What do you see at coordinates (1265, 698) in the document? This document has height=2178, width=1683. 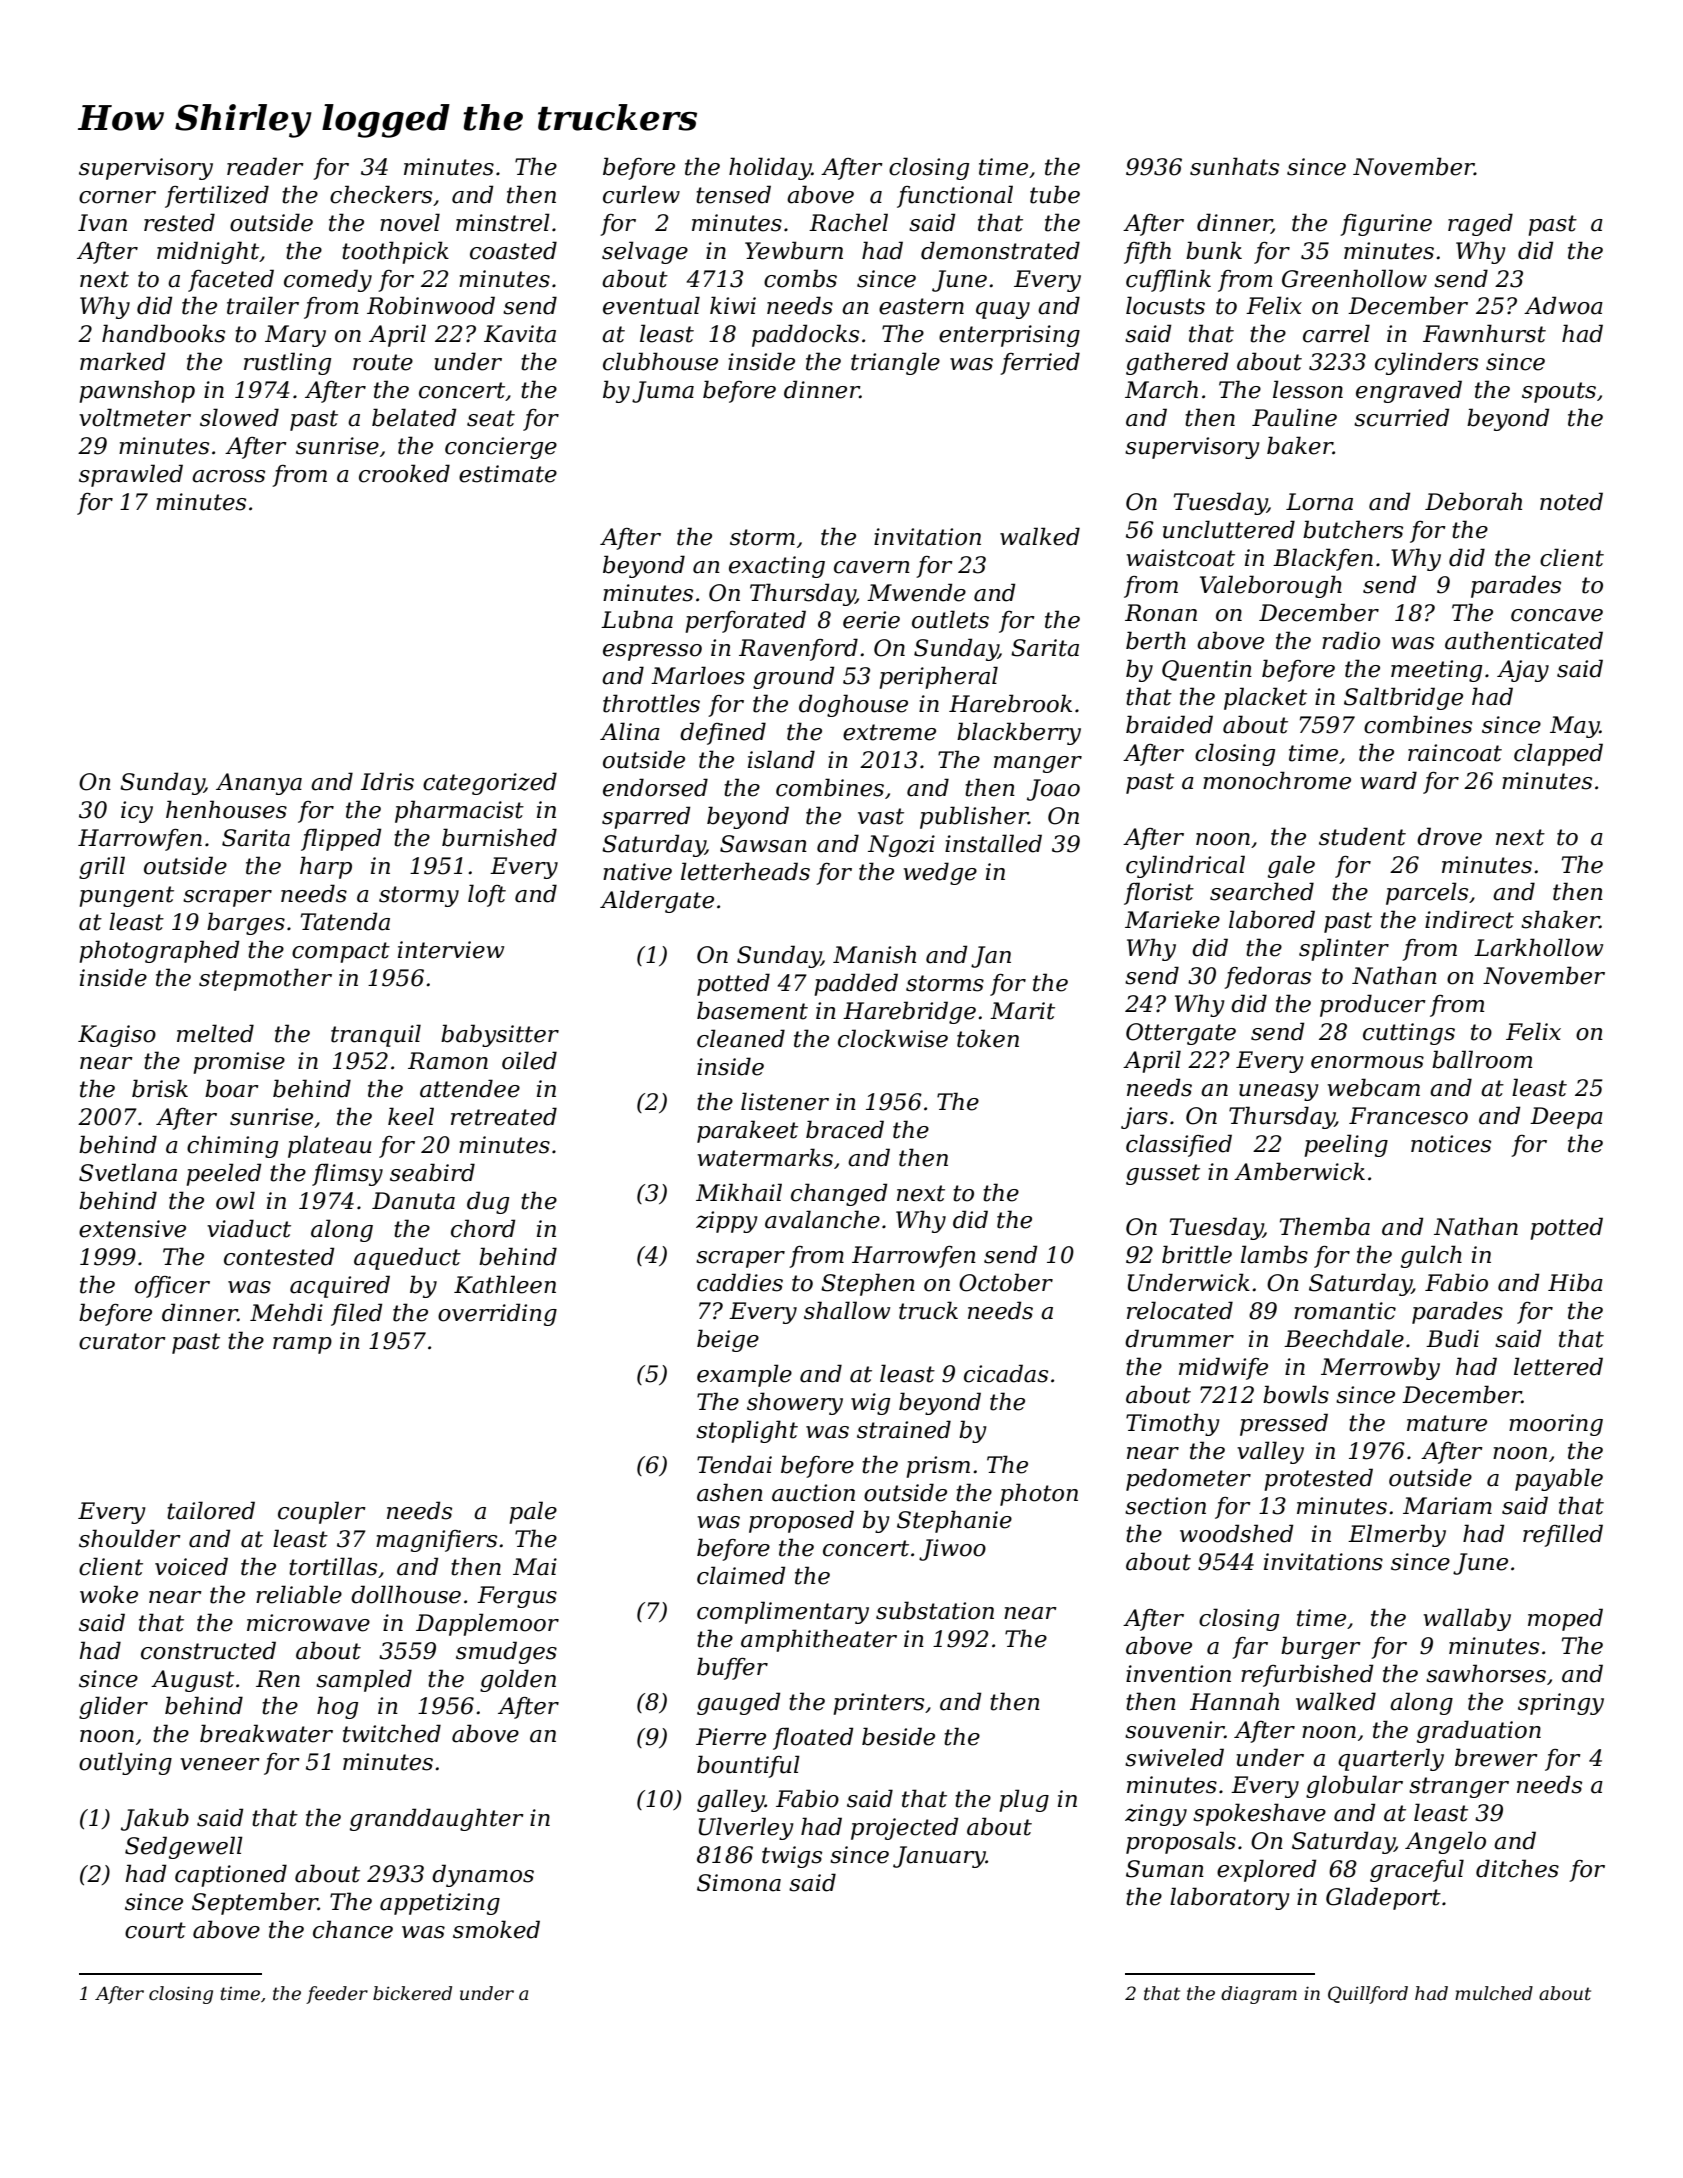 I see `placket` at bounding box center [1265, 698].
